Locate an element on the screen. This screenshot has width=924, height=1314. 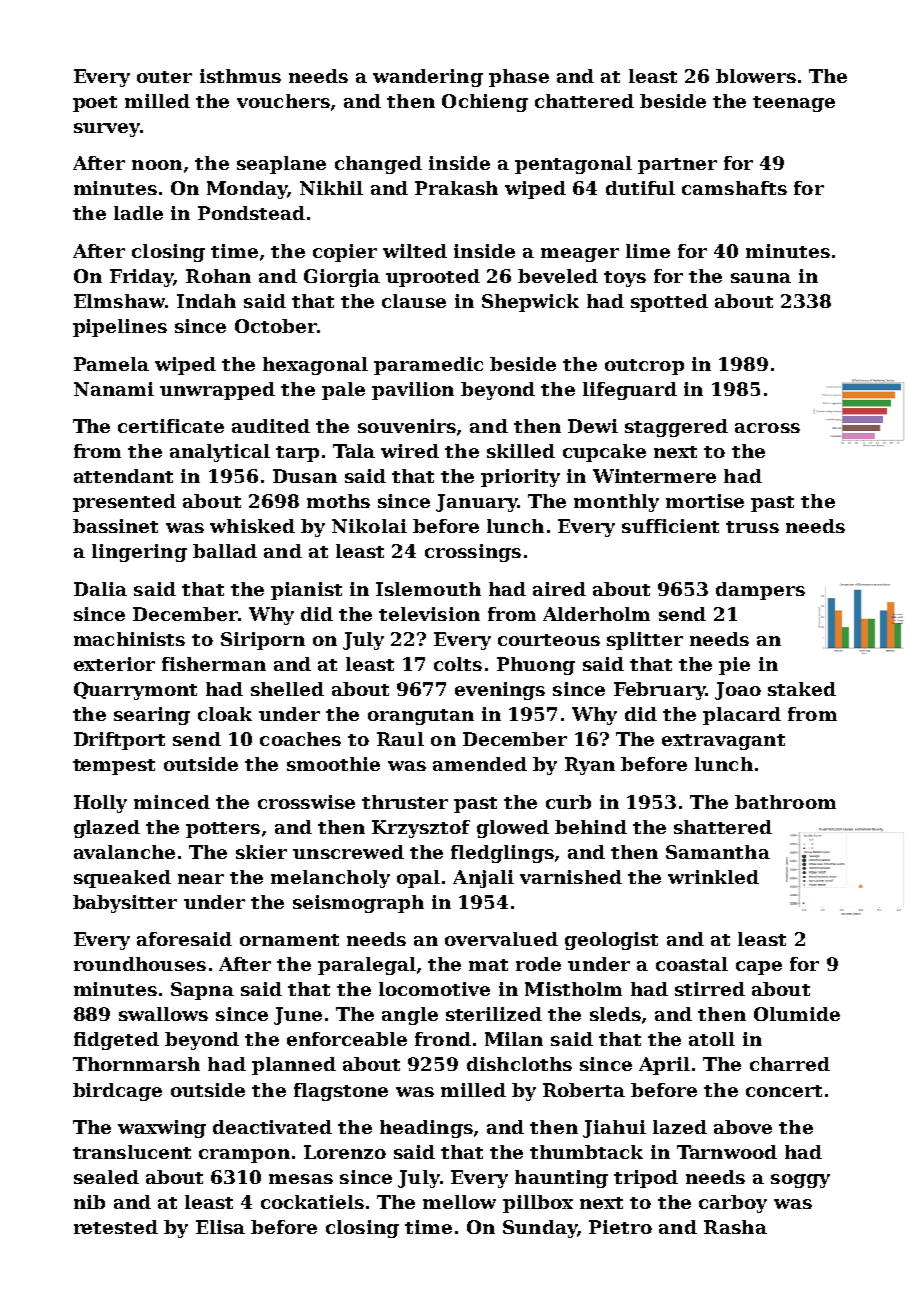
Nikhil is located at coordinates (331, 188).
